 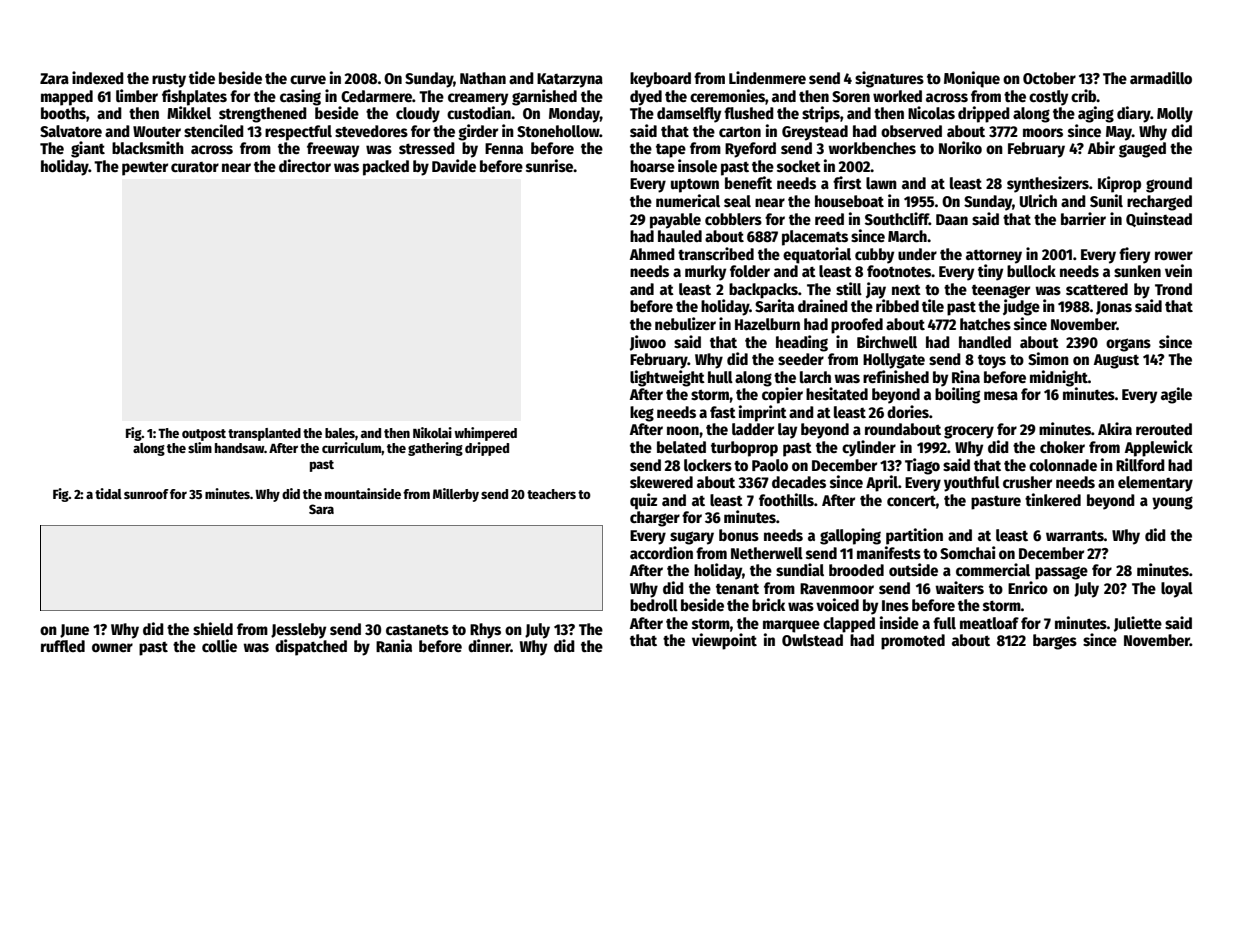 What do you see at coordinates (1075, 535) in the screenshot?
I see `warrants` at bounding box center [1075, 535].
